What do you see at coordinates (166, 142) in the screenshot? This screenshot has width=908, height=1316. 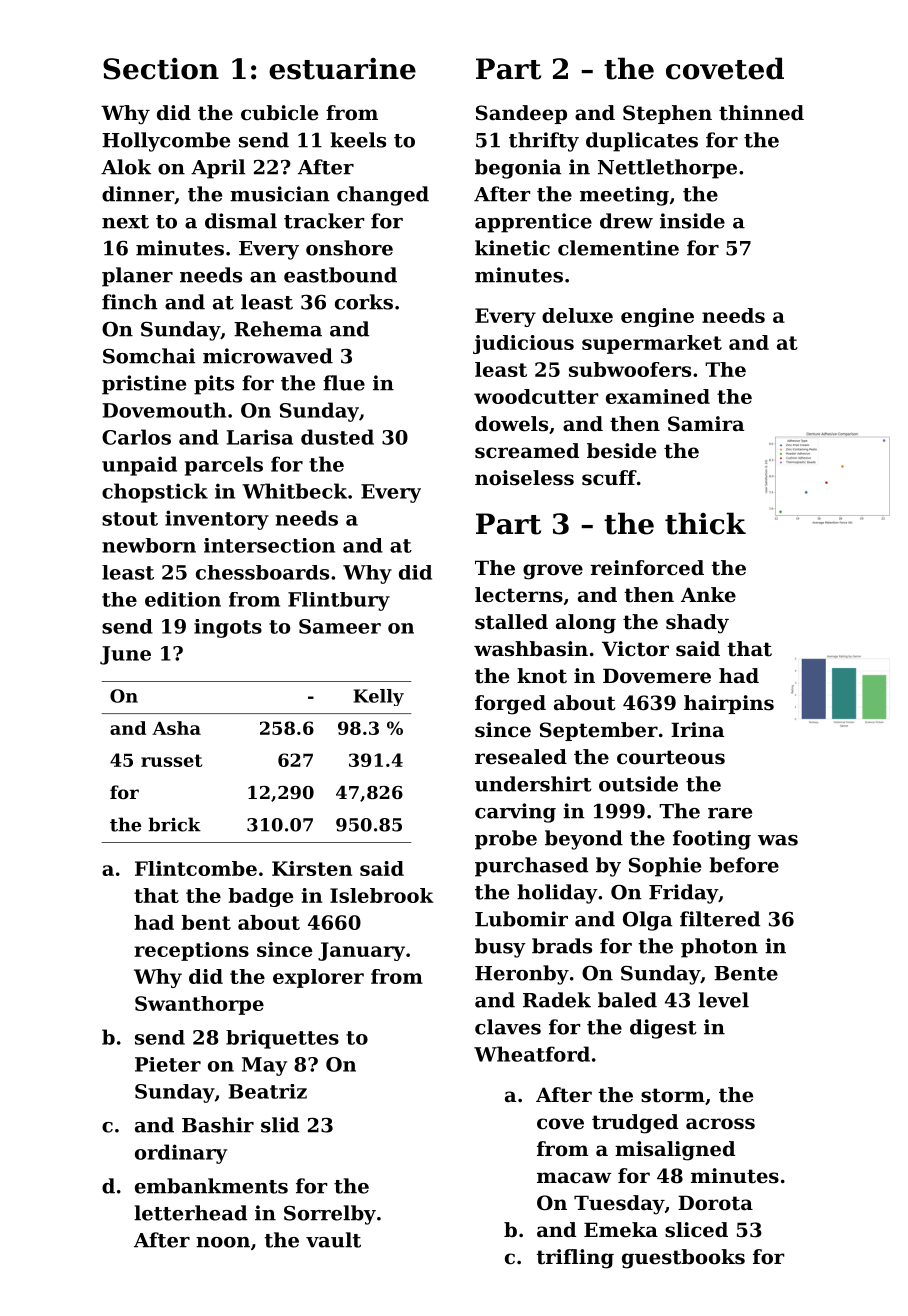 I see `Hollycombe` at bounding box center [166, 142].
